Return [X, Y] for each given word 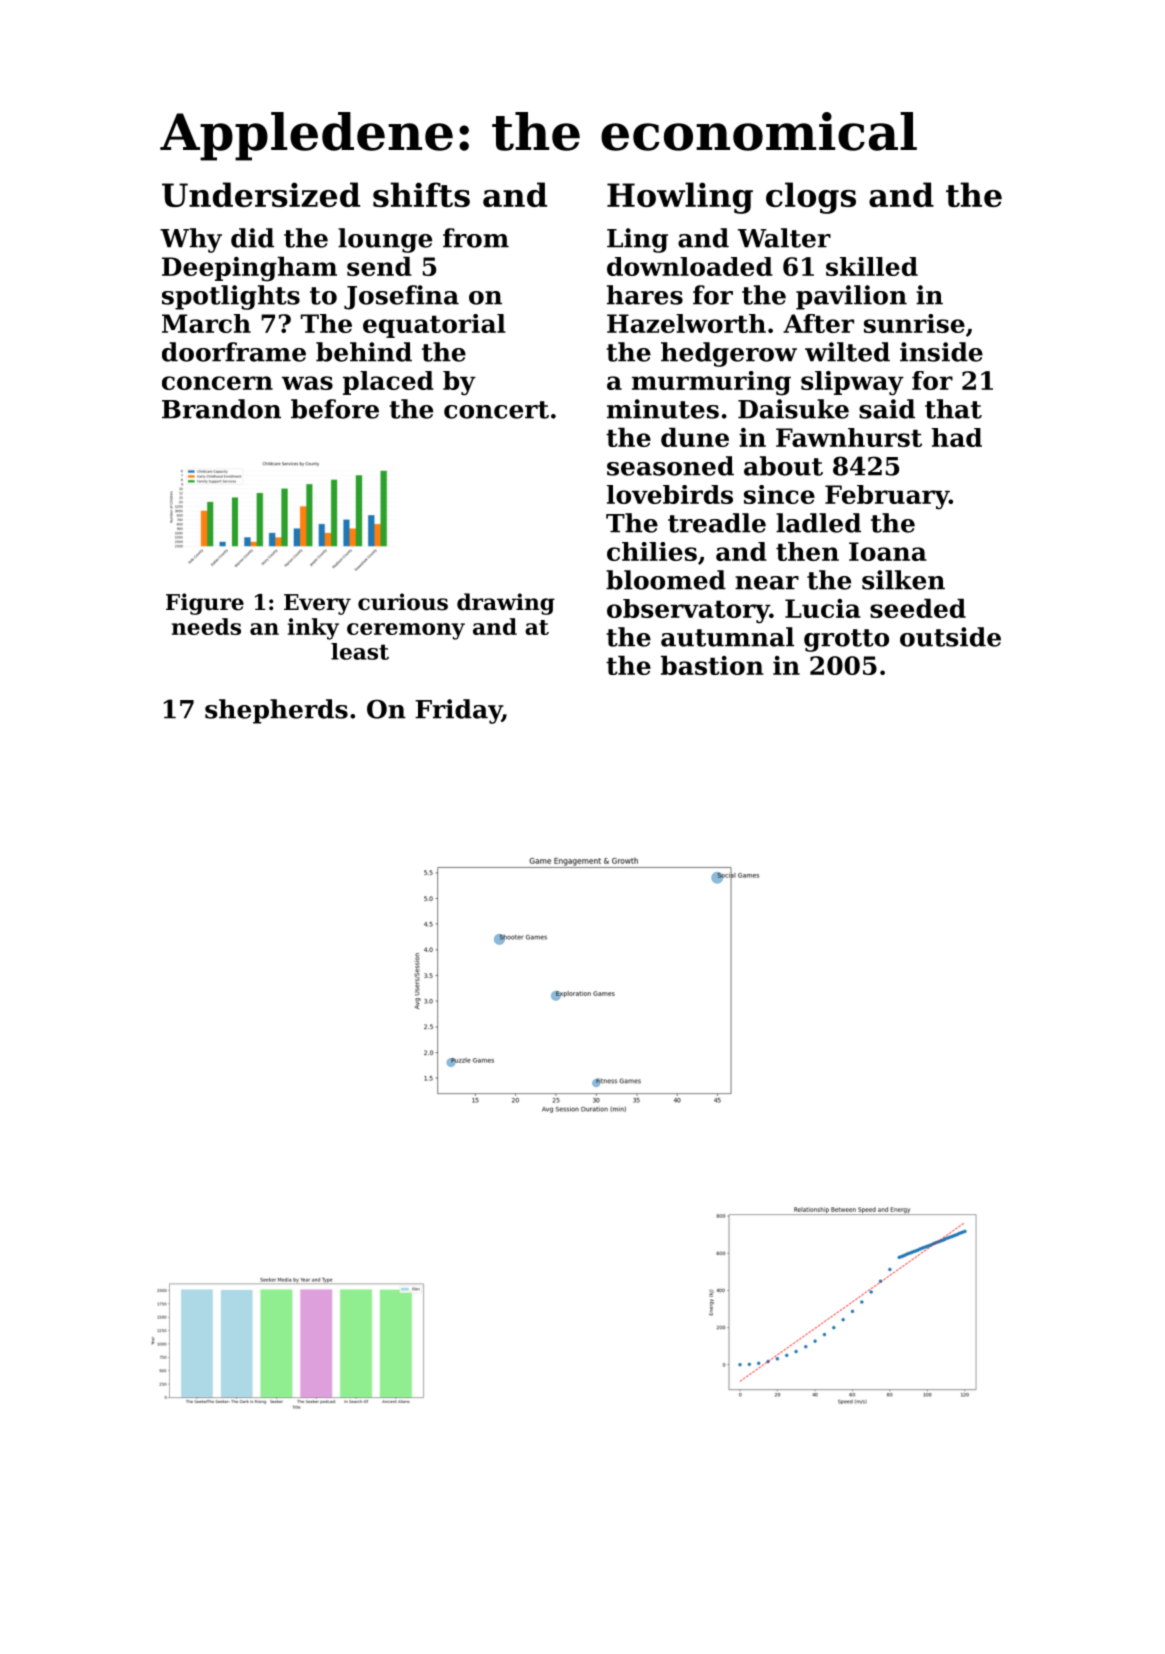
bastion [712, 665]
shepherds [276, 711]
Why [191, 240]
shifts [421, 194]
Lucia [823, 608]
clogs [811, 198]
